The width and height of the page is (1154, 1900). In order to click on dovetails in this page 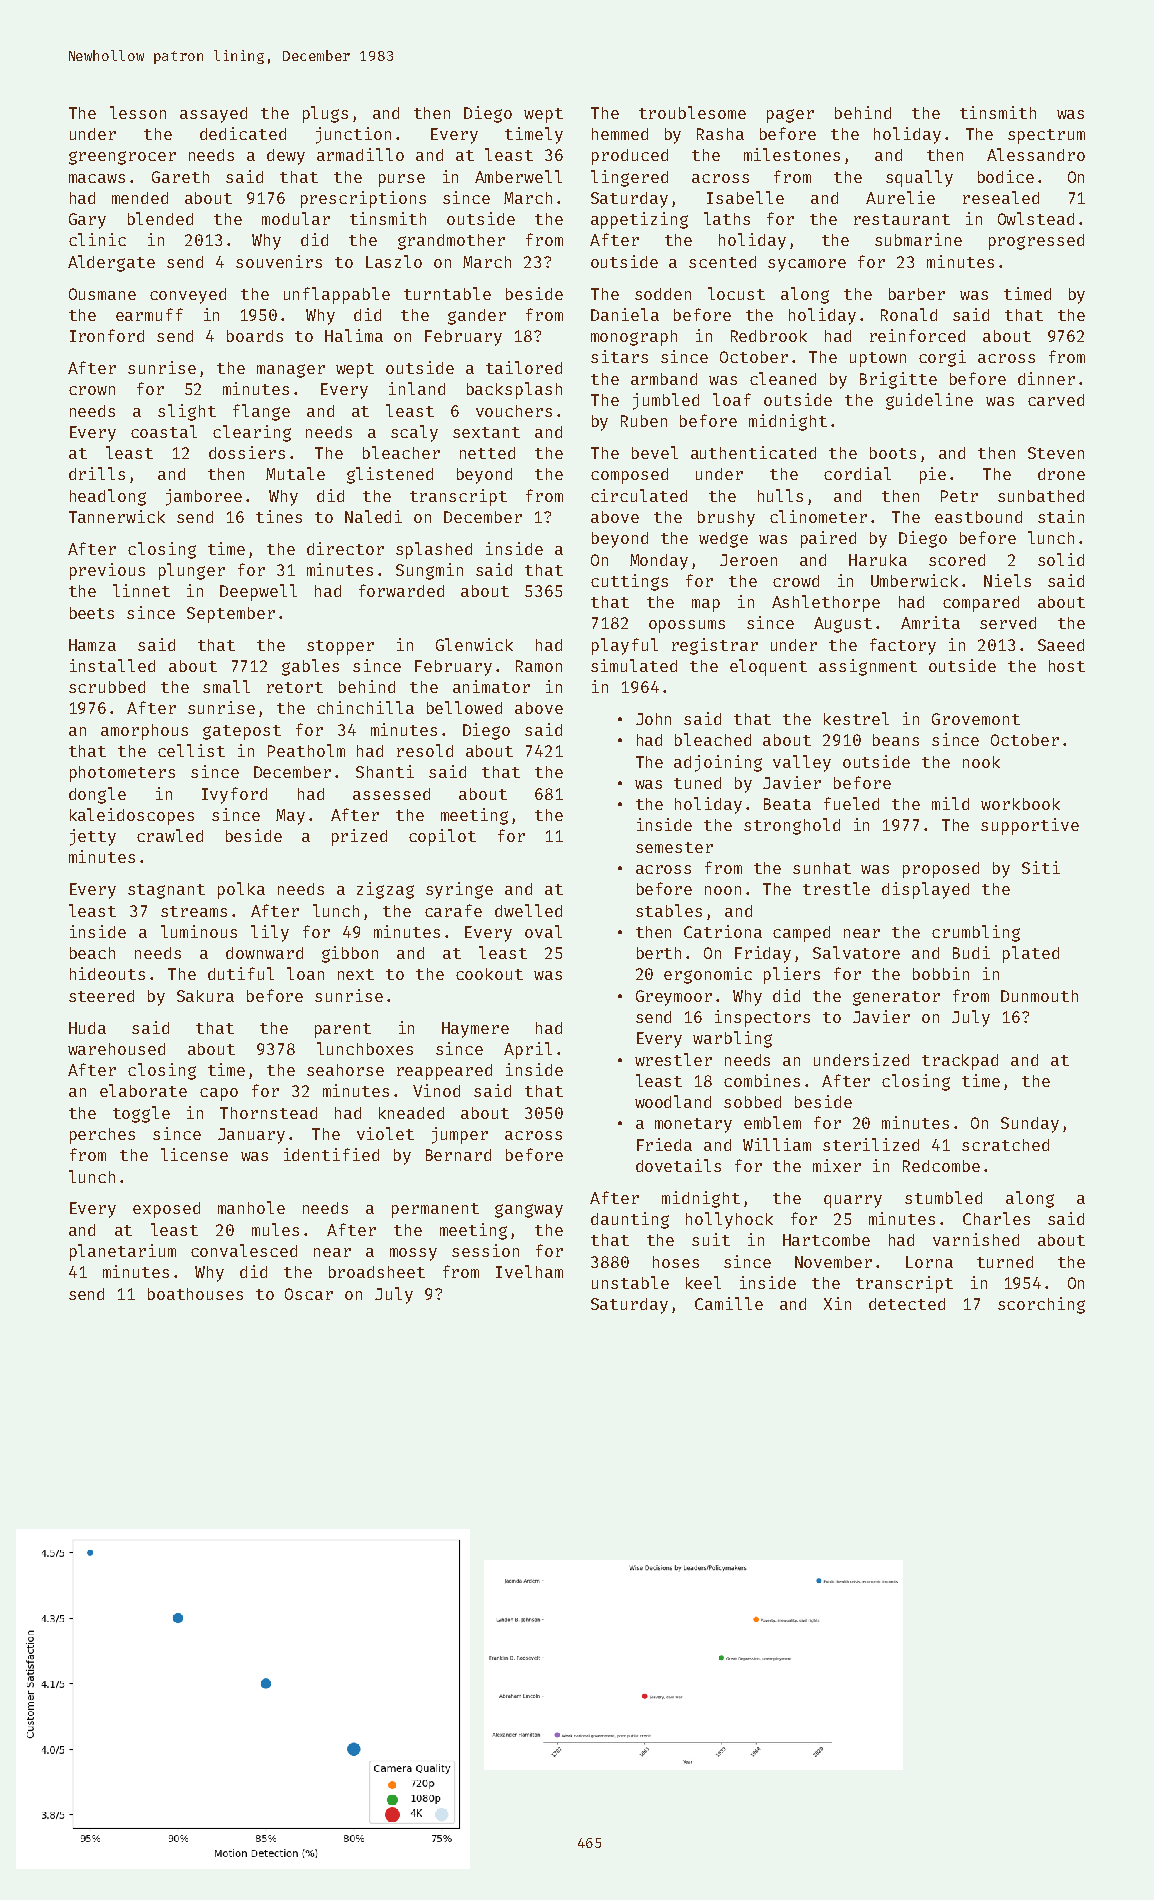, I will do `click(678, 1165)`.
